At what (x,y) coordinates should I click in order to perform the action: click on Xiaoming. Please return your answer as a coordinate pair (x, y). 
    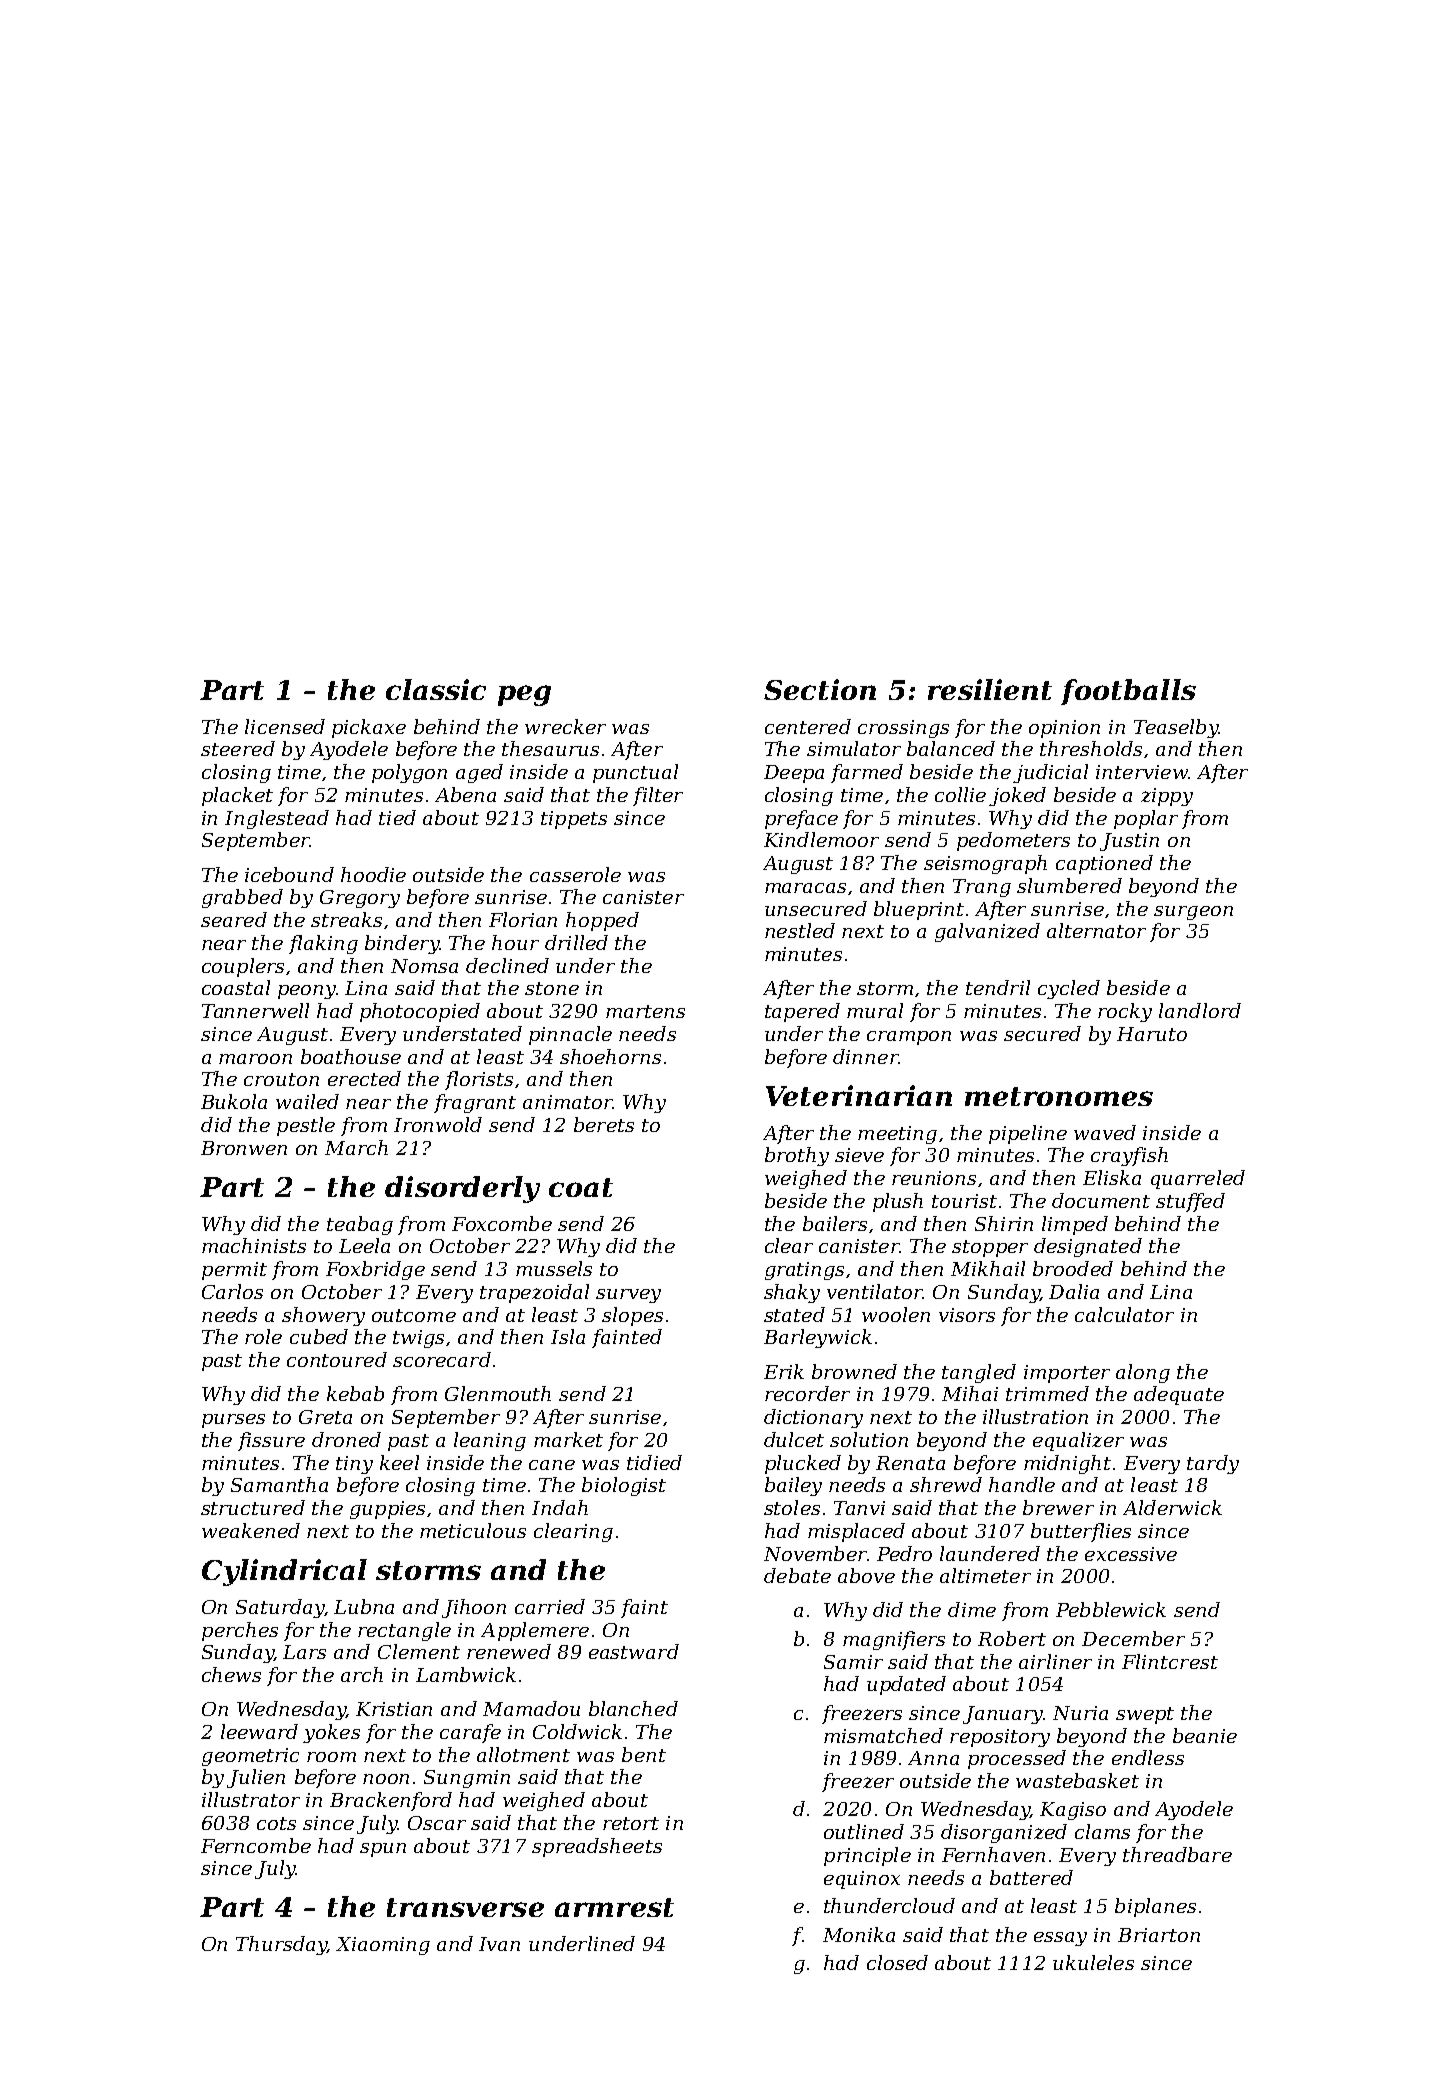
    Looking at the image, I should click on (383, 1946).
